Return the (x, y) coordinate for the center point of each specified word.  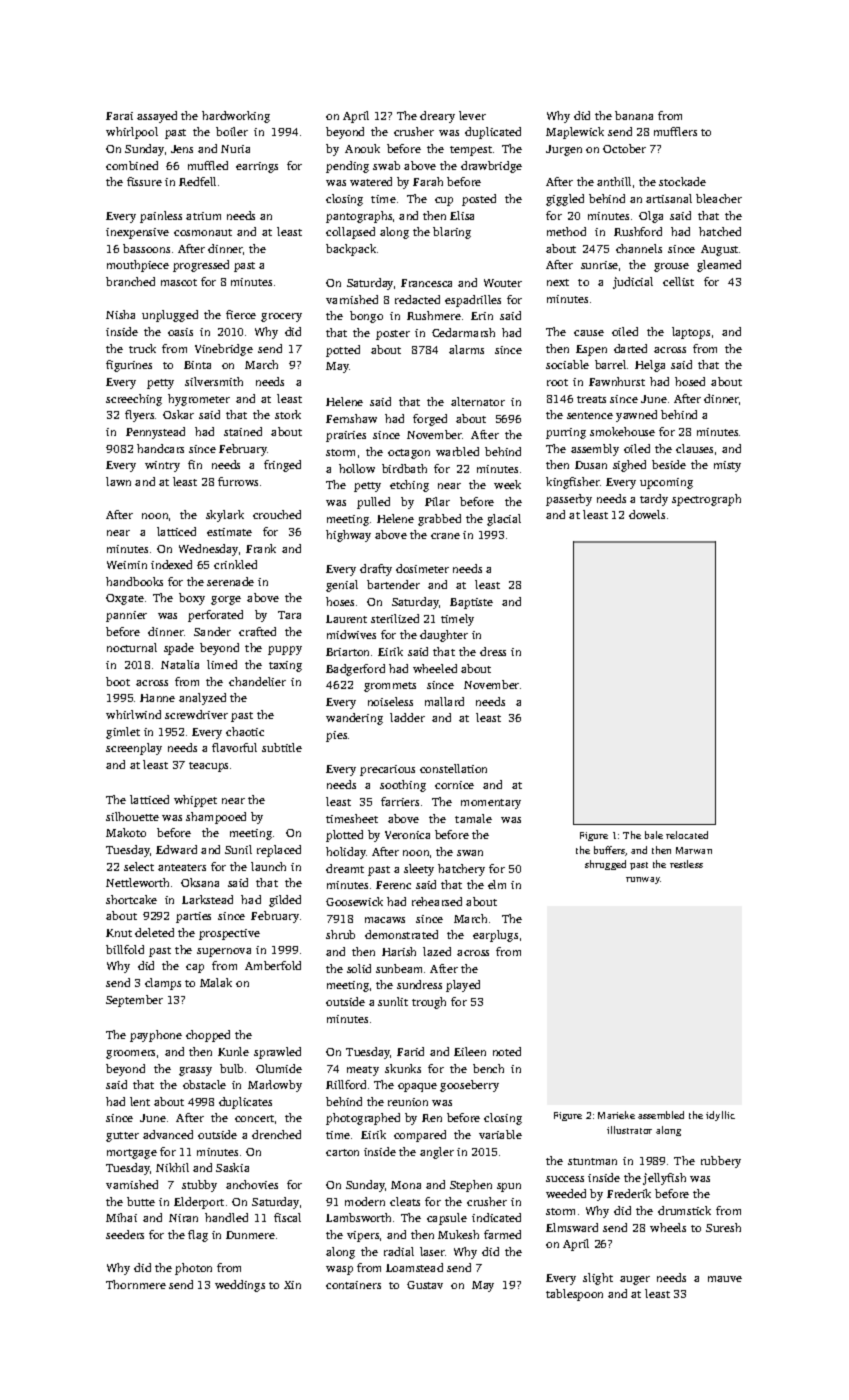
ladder (407, 717)
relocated (687, 835)
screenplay (134, 749)
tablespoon (574, 1295)
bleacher (719, 198)
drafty (376, 570)
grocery (281, 317)
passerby (569, 500)
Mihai (121, 1217)
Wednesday (208, 550)
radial (399, 1251)
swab (386, 165)
